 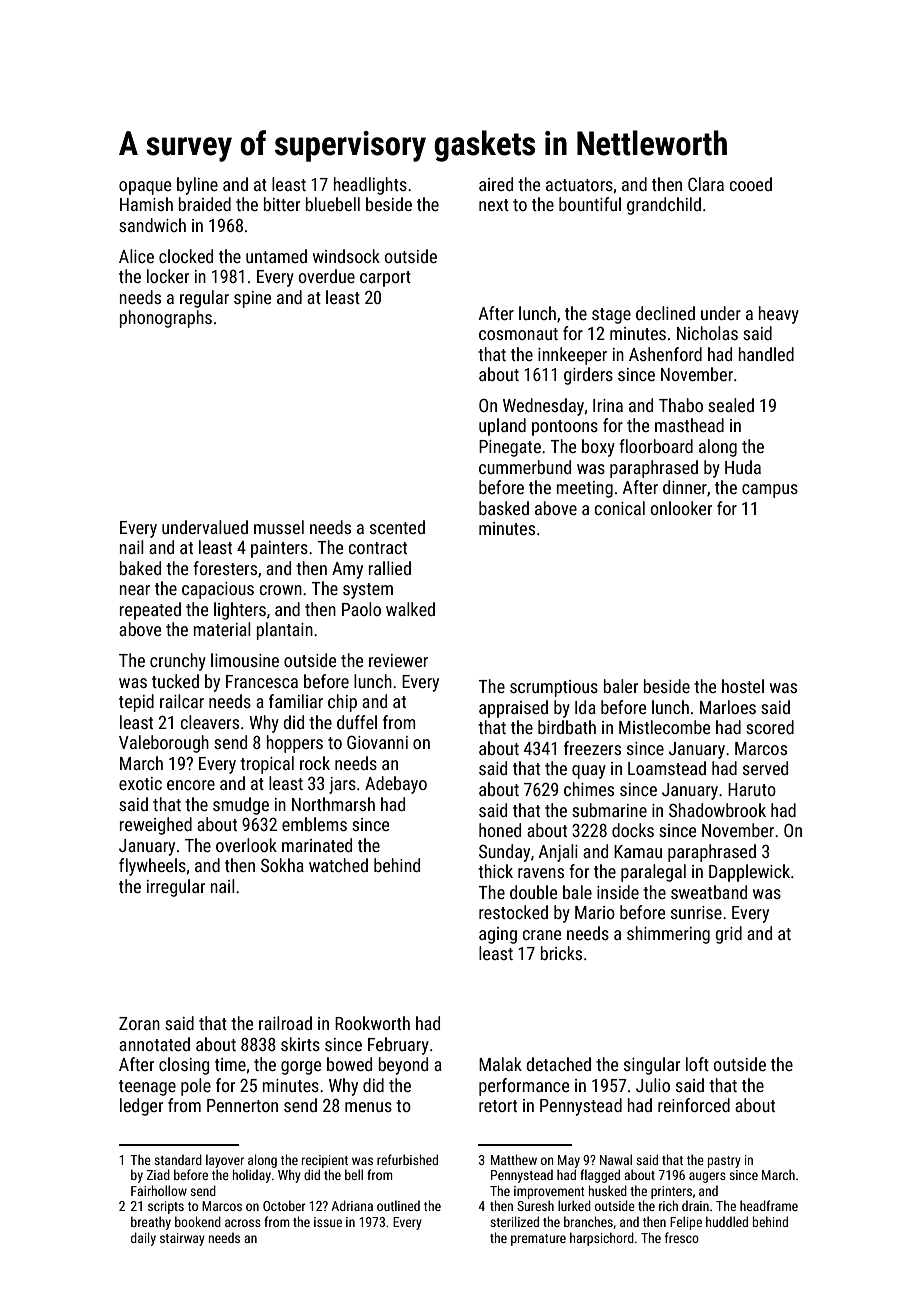 What do you see at coordinates (533, 892) in the image?
I see `double` at bounding box center [533, 892].
